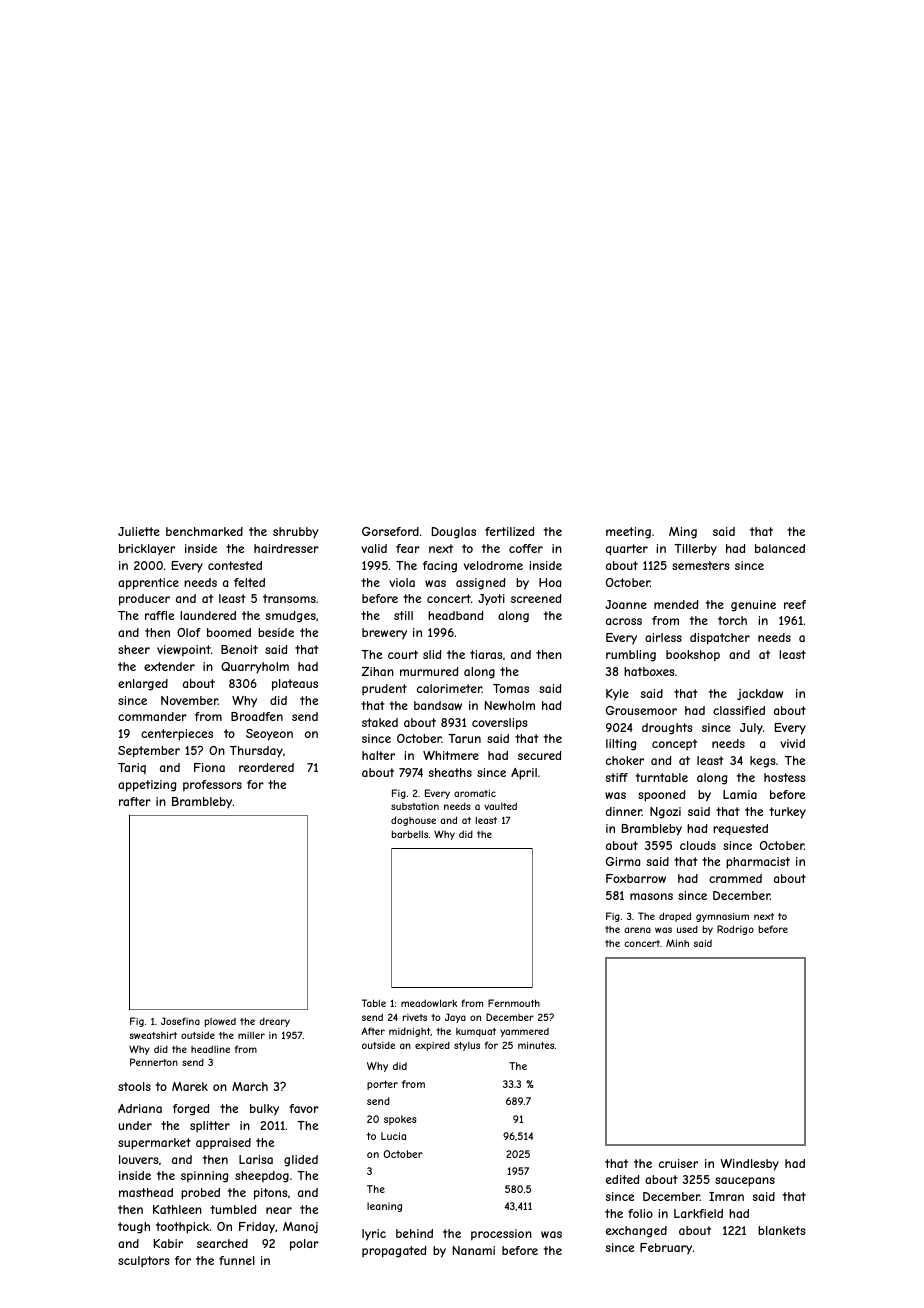  Describe the element at coordinates (180, 1021) in the screenshot. I see `Josefina` at that location.
